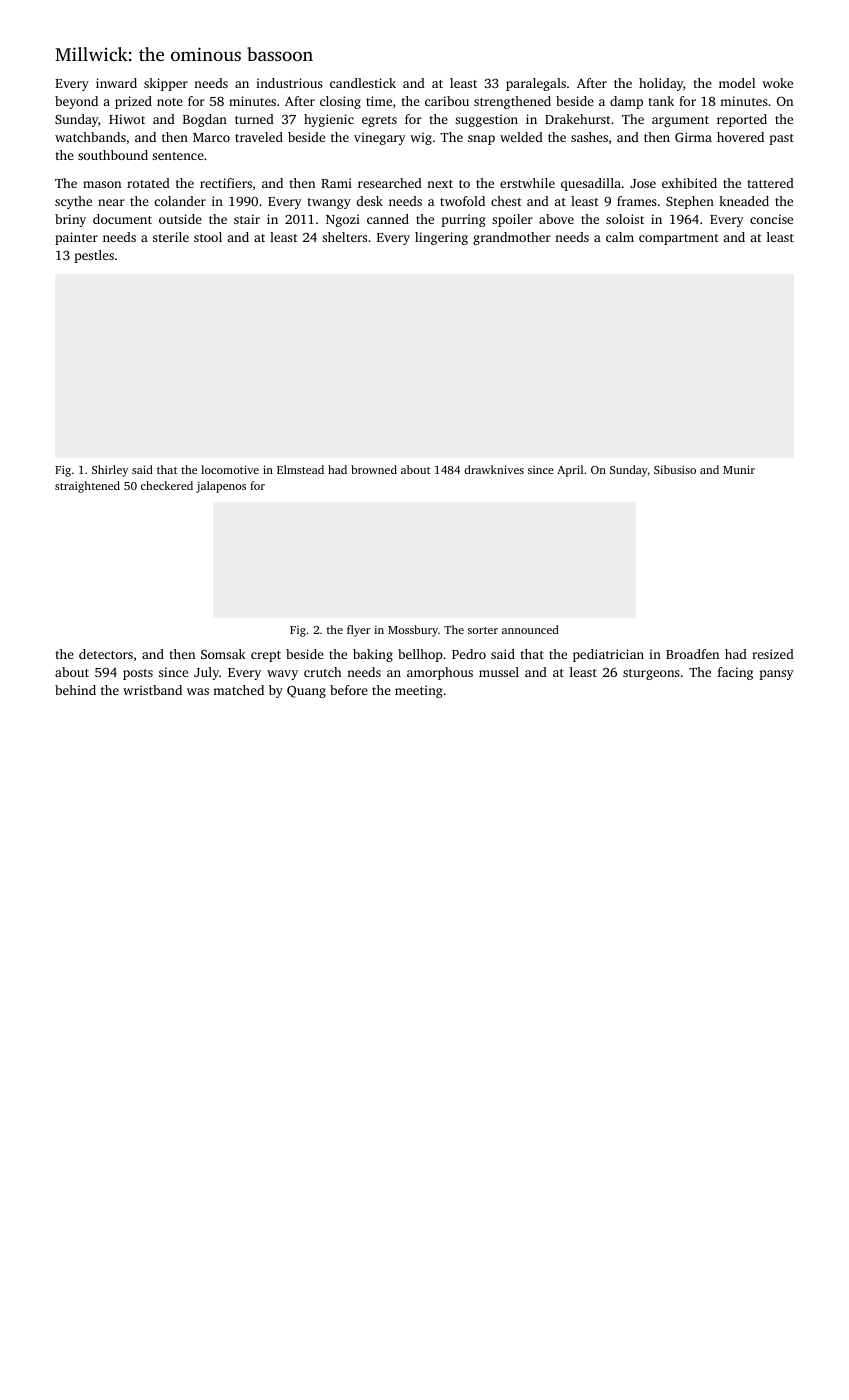 The height and width of the screenshot is (1400, 849). What do you see at coordinates (739, 469) in the screenshot?
I see `Munir` at bounding box center [739, 469].
